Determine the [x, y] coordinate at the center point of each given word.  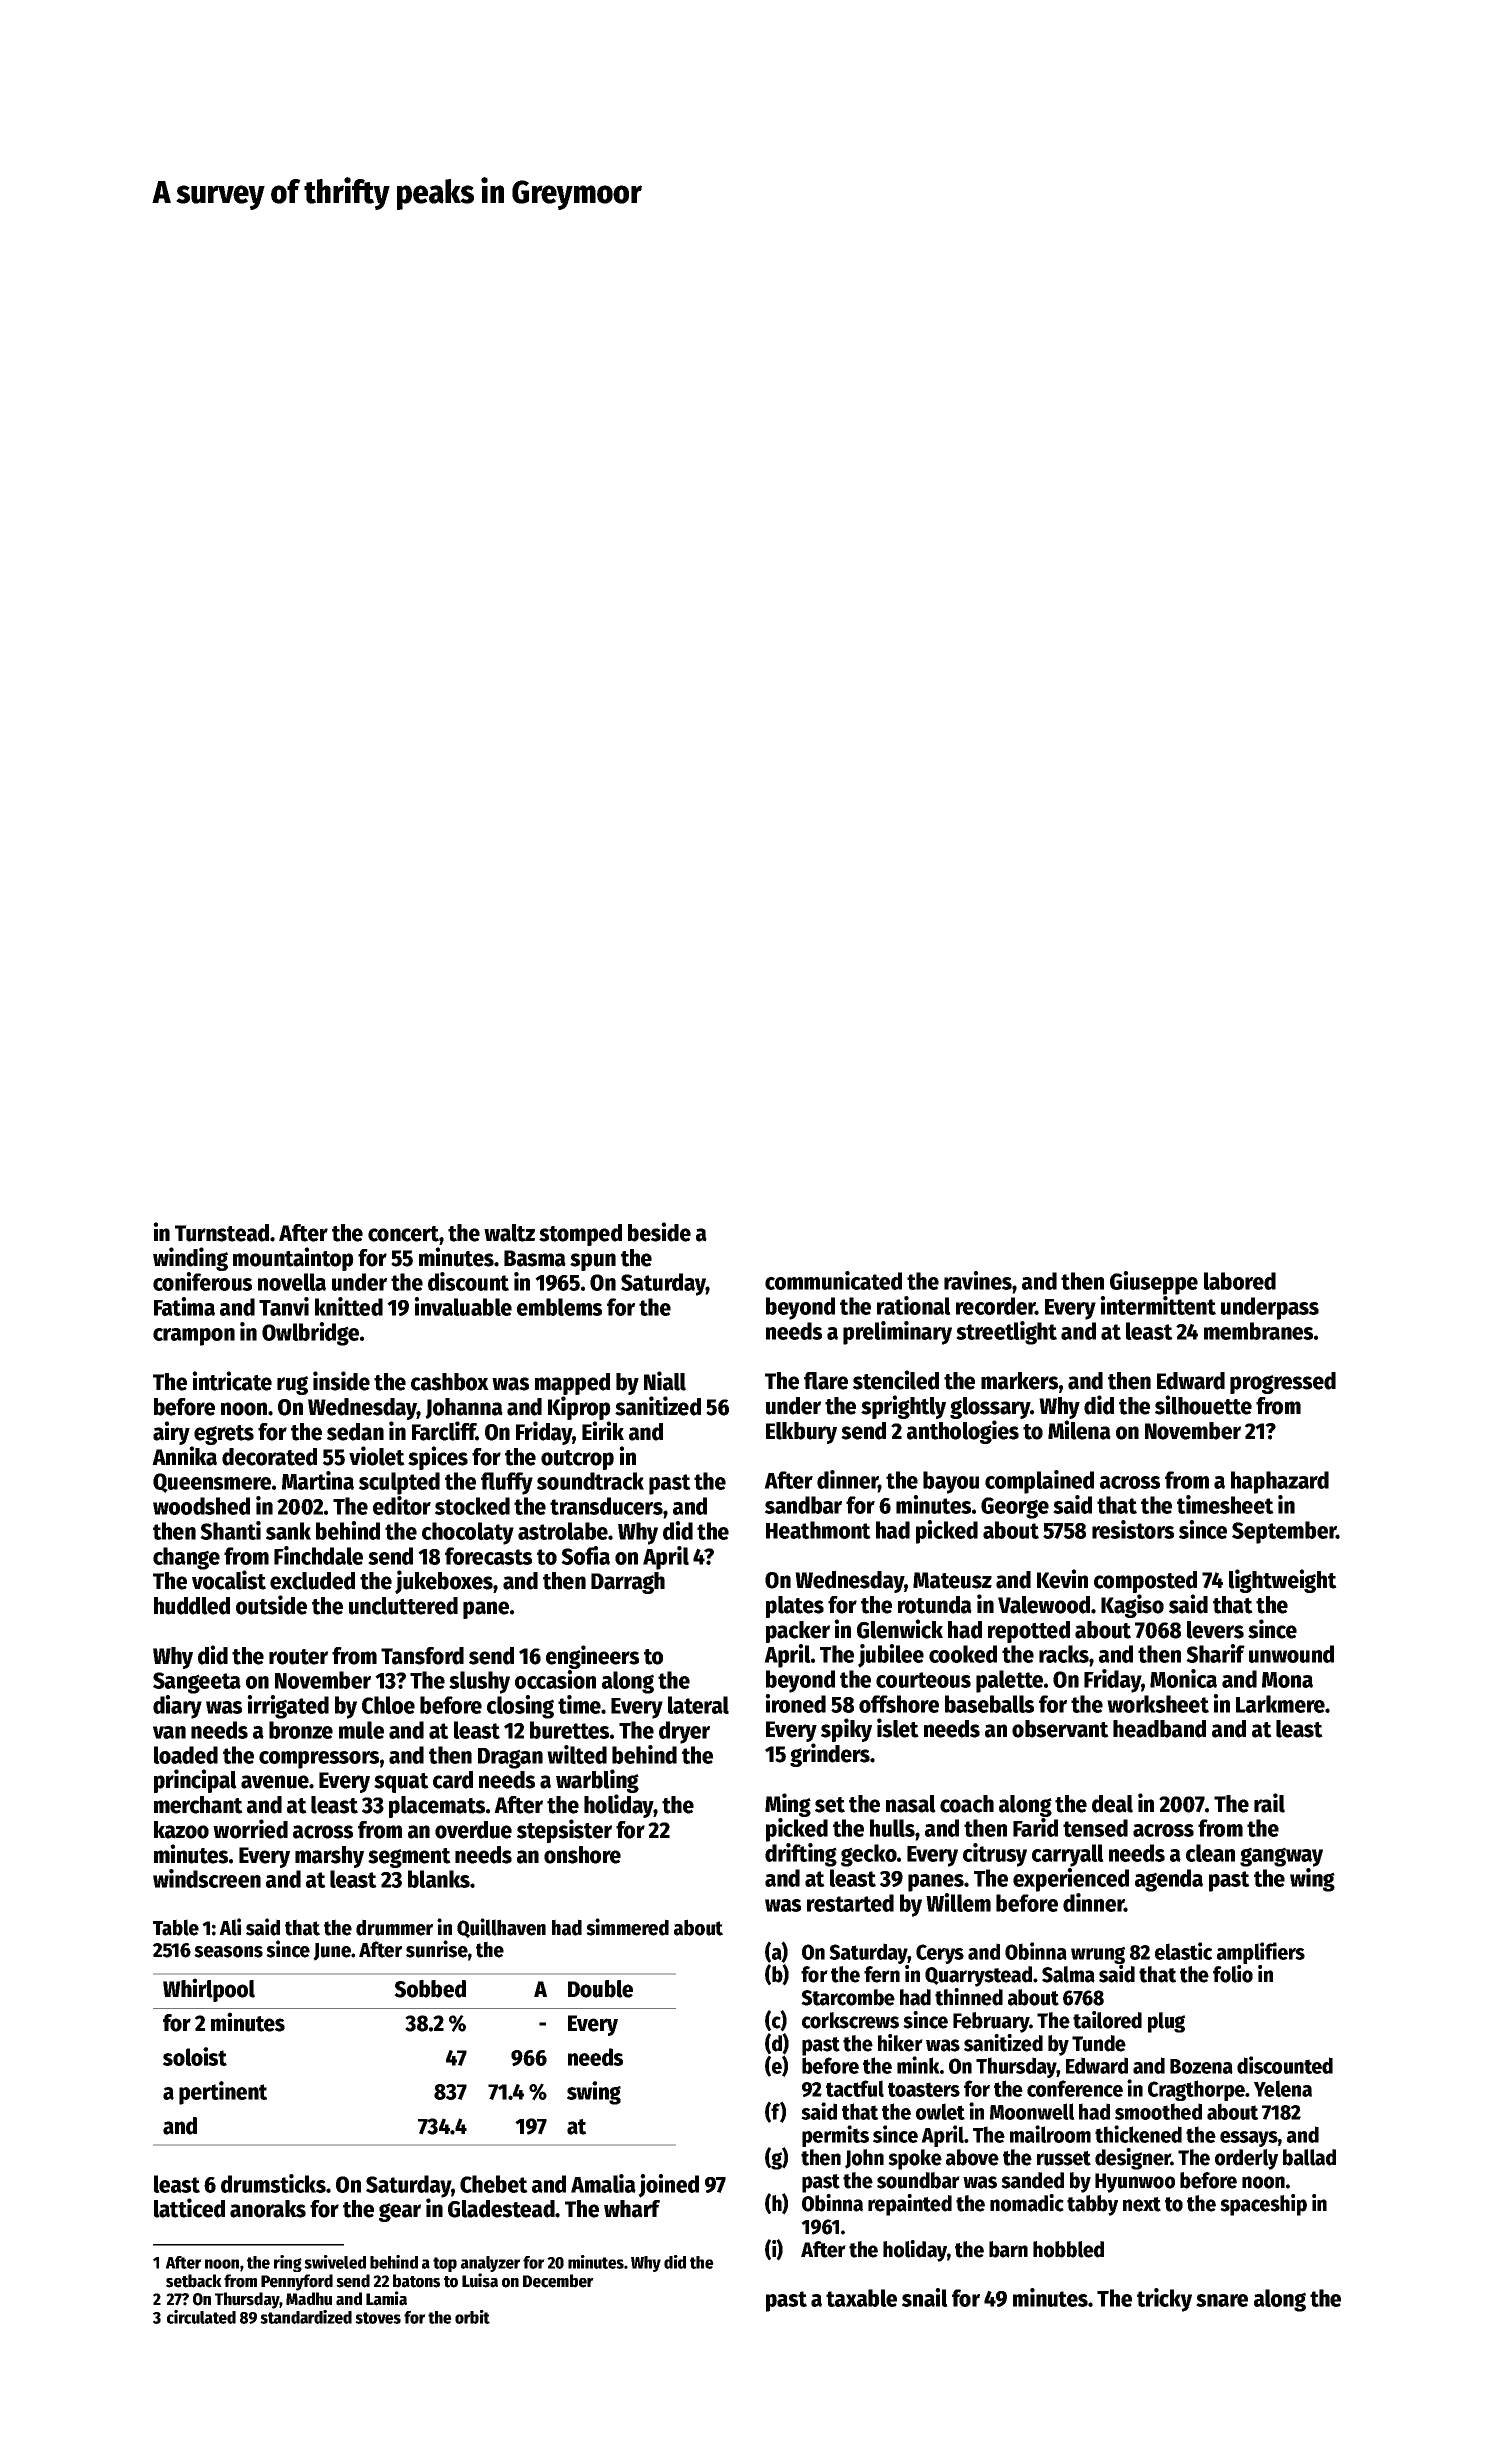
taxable [861, 2298]
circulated [201, 2317]
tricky [1164, 2300]
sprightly [903, 1407]
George [1015, 1508]
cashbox [450, 1382]
